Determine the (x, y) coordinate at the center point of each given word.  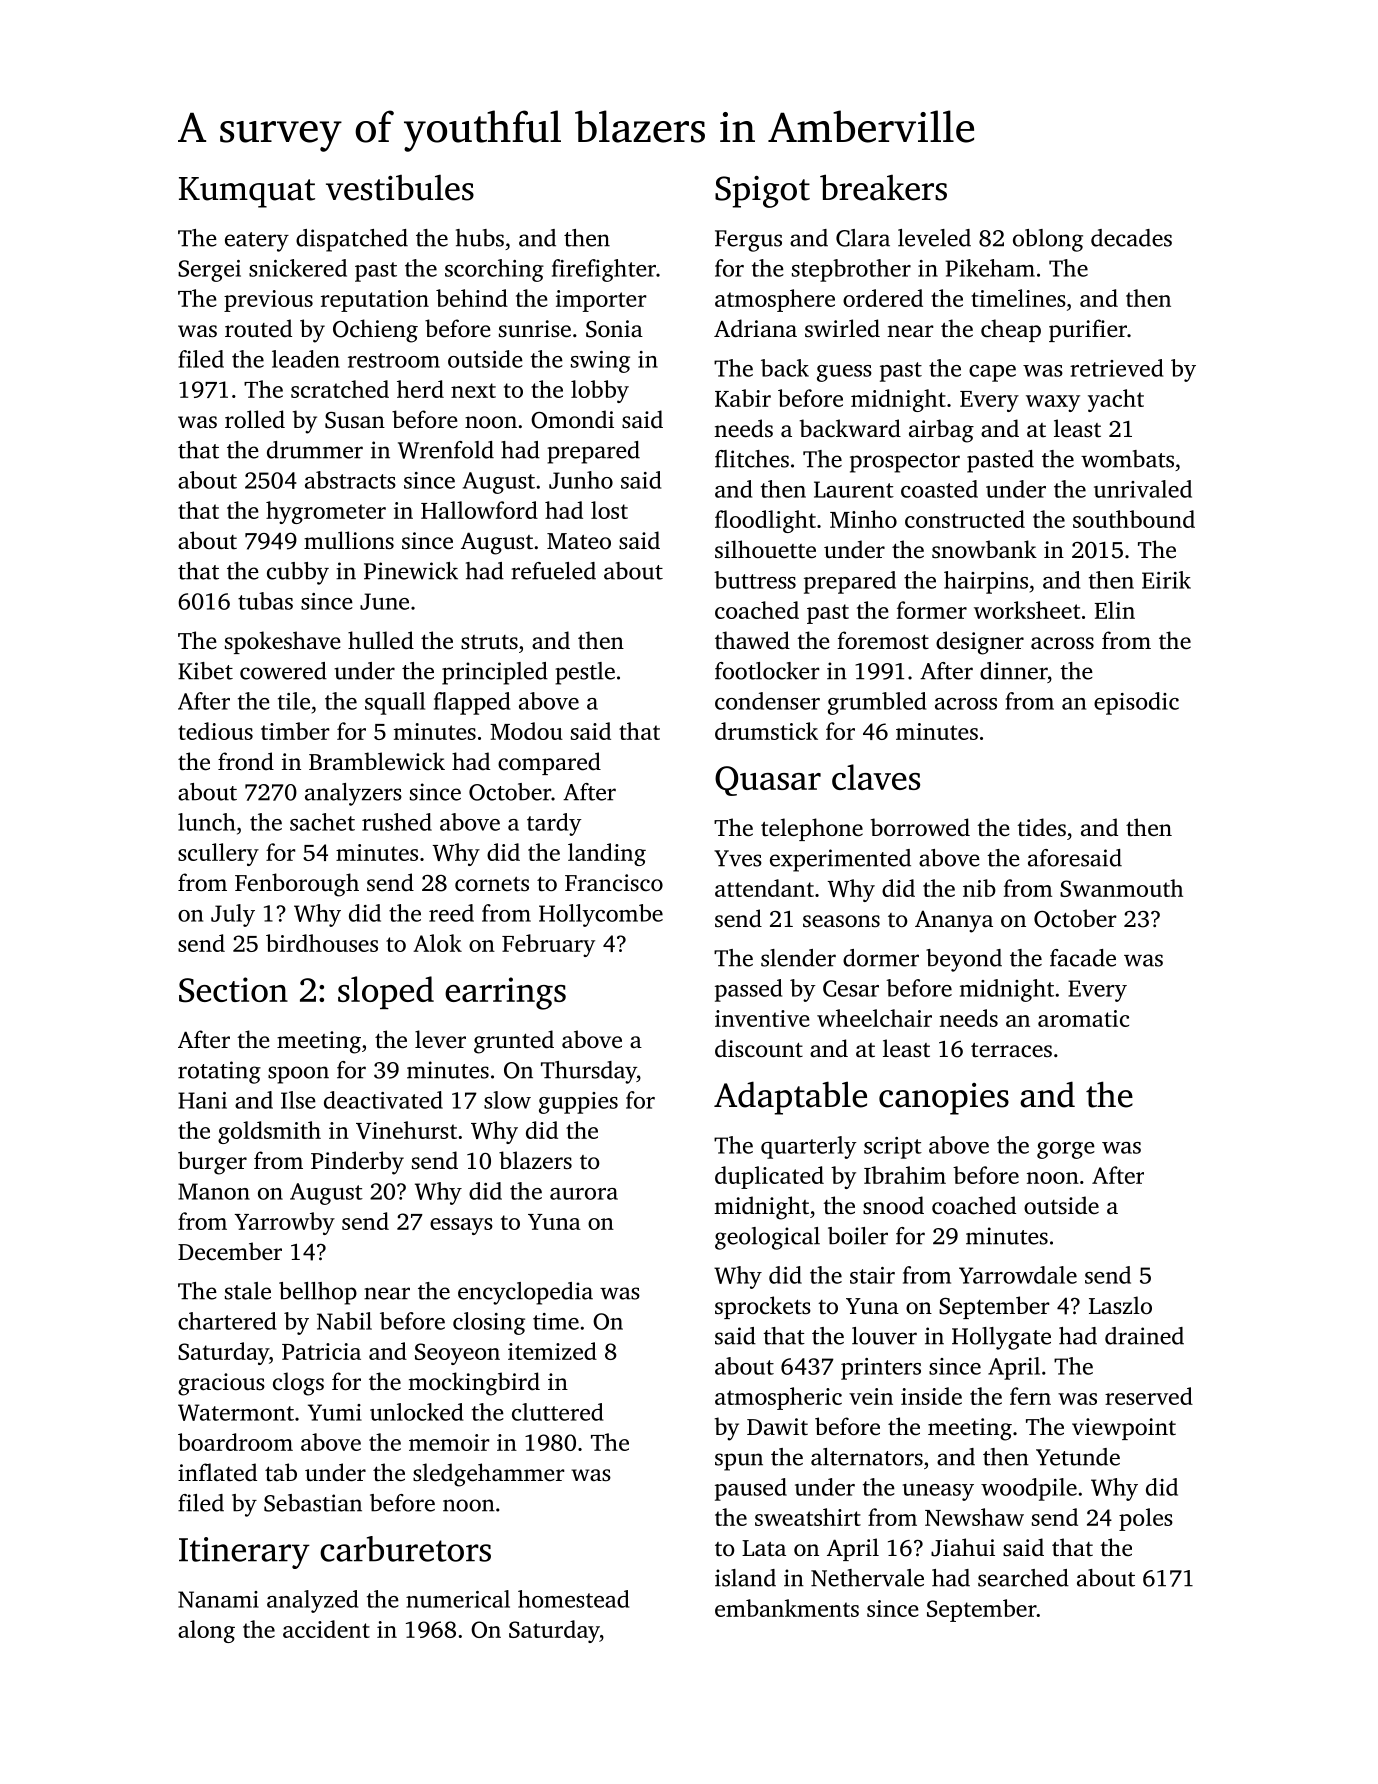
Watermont (236, 1412)
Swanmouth (1121, 888)
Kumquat (247, 192)
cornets (492, 884)
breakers (883, 187)
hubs (480, 238)
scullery (218, 854)
